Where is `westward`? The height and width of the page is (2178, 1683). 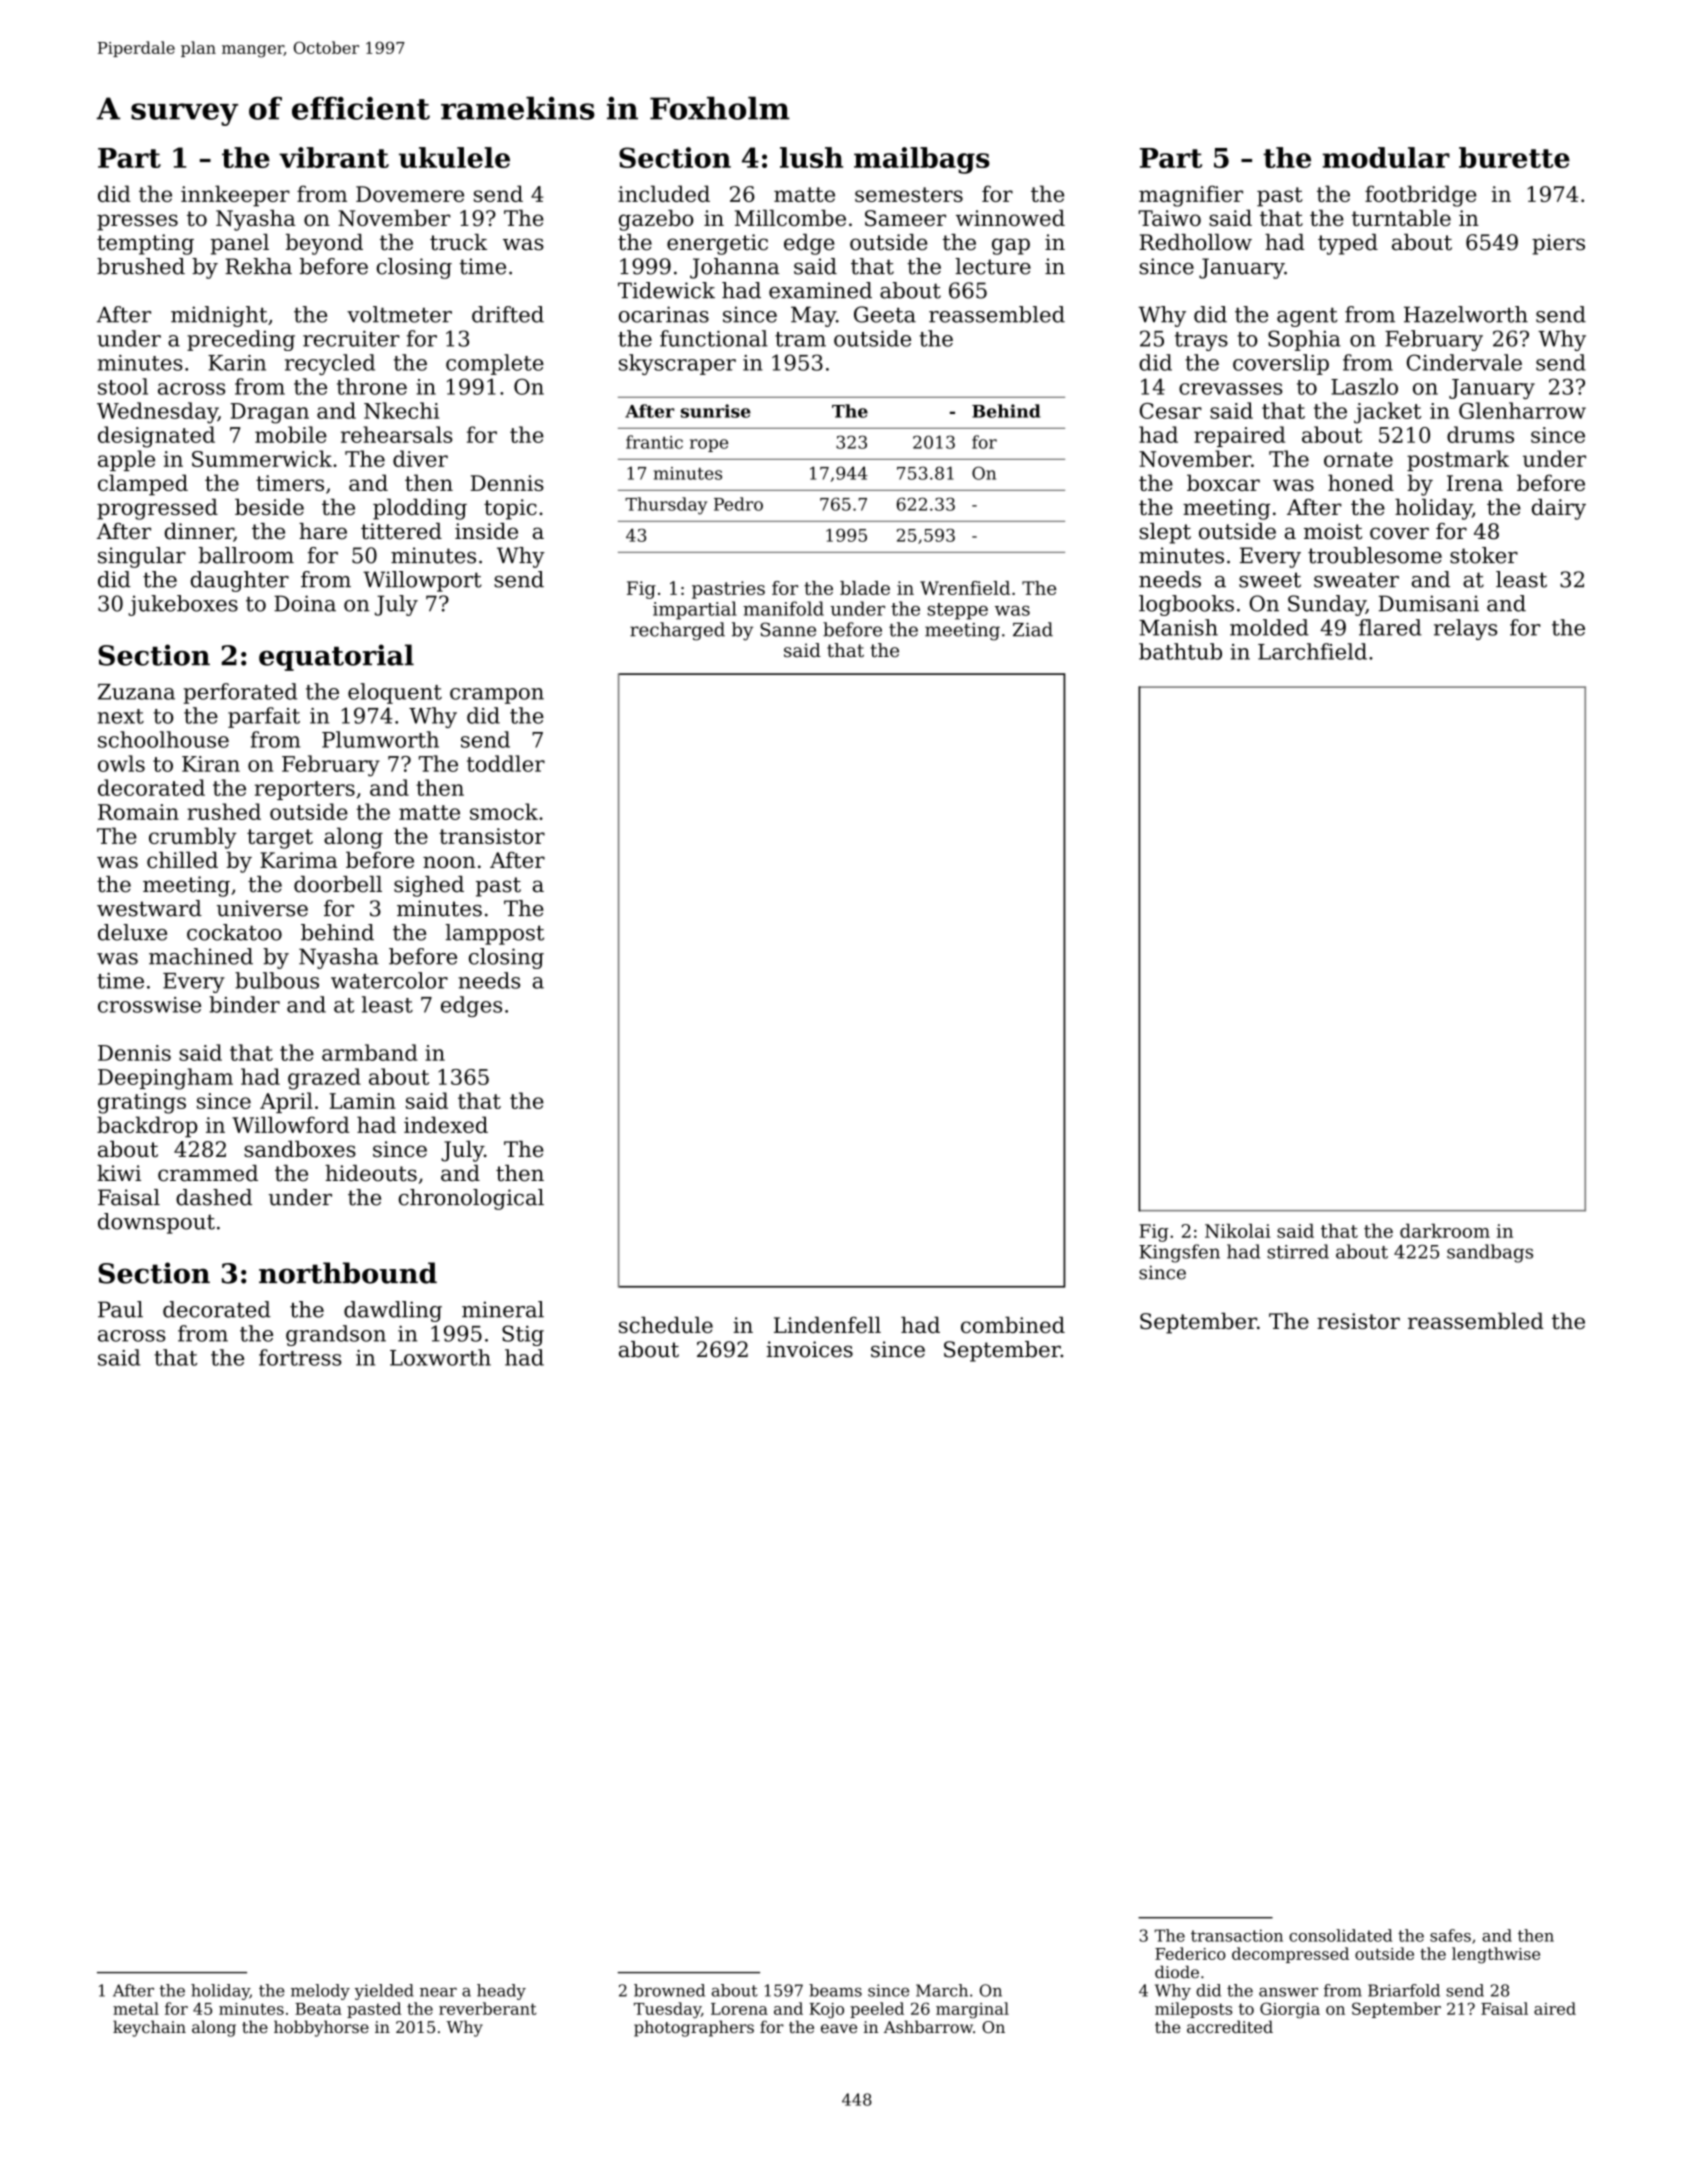
westward is located at coordinates (149, 908).
